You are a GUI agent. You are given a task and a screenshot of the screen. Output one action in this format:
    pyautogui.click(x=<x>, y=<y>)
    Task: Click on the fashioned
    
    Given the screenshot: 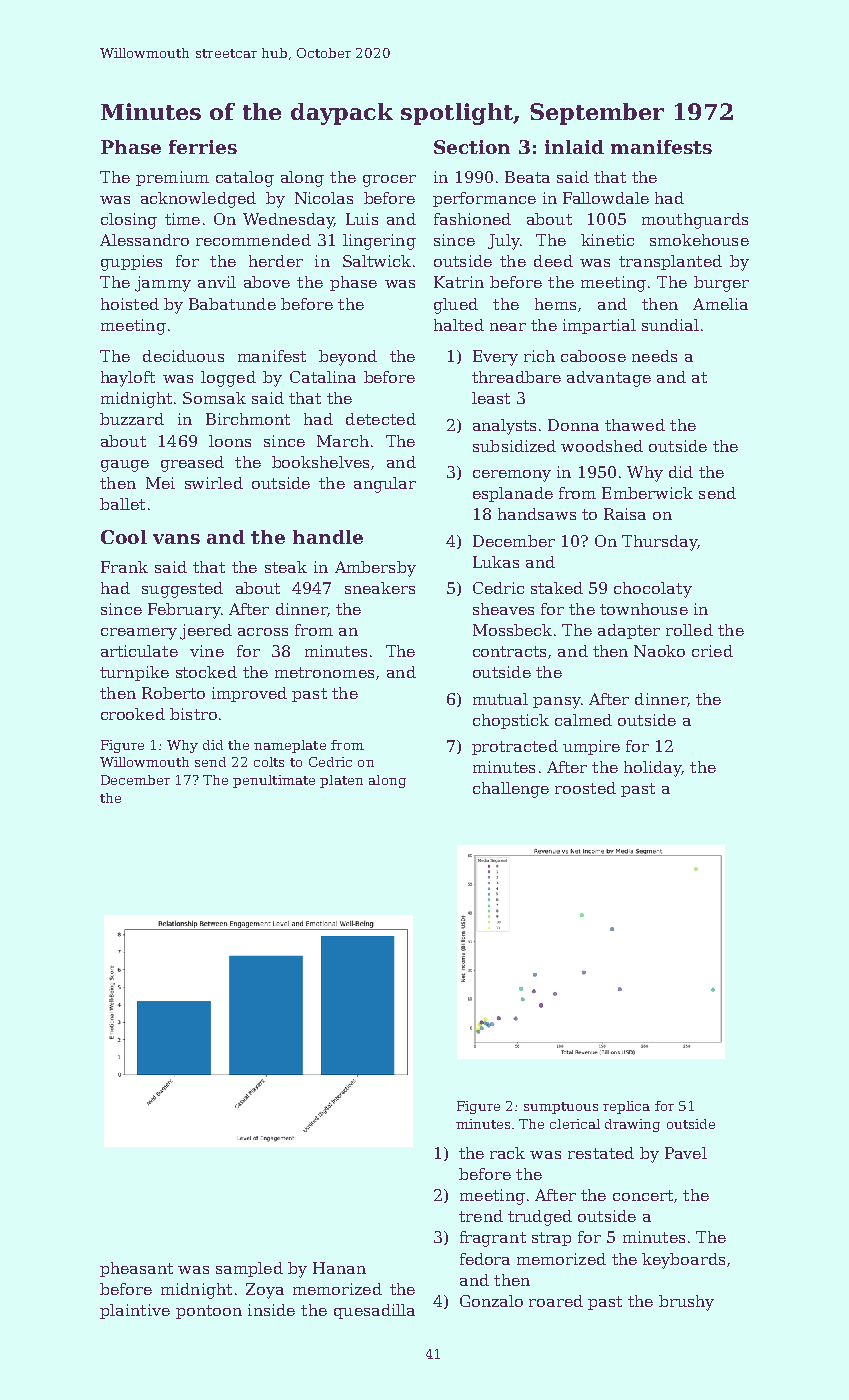 What is the action you would take?
    pyautogui.click(x=472, y=219)
